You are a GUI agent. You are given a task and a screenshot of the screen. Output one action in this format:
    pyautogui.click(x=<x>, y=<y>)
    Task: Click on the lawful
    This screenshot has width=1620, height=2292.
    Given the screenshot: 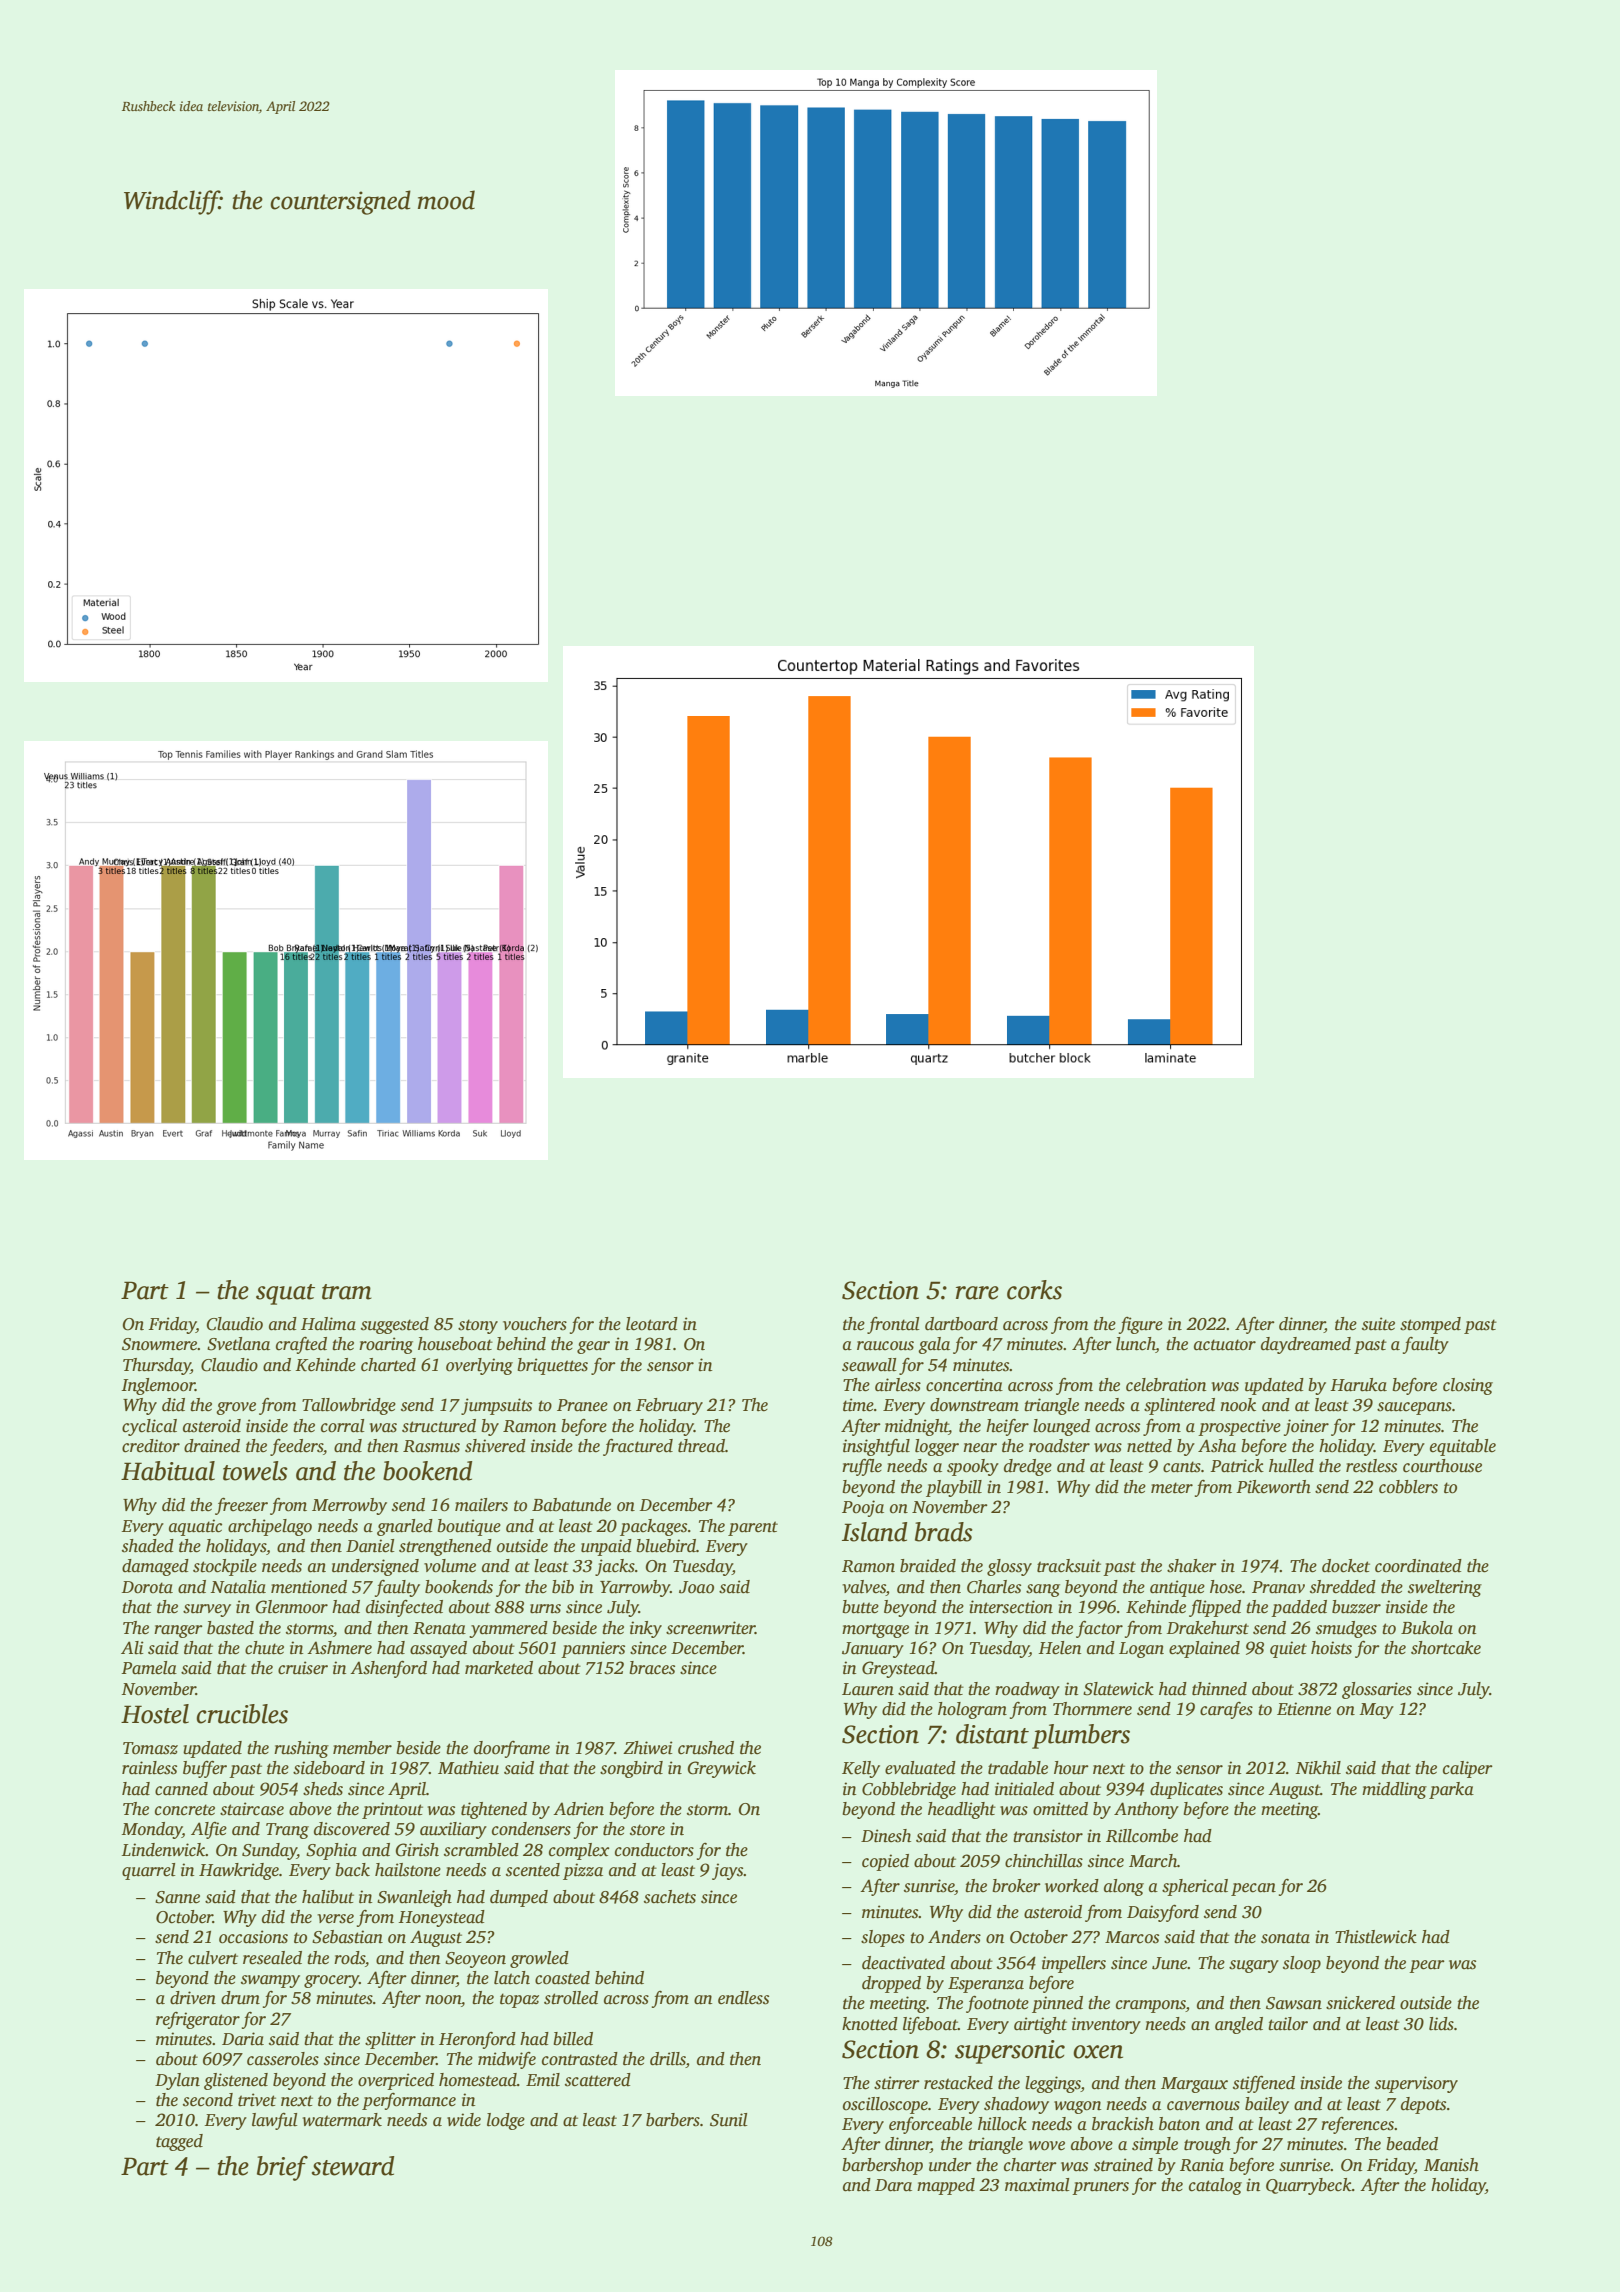 What is the action you would take?
    pyautogui.click(x=275, y=2121)
